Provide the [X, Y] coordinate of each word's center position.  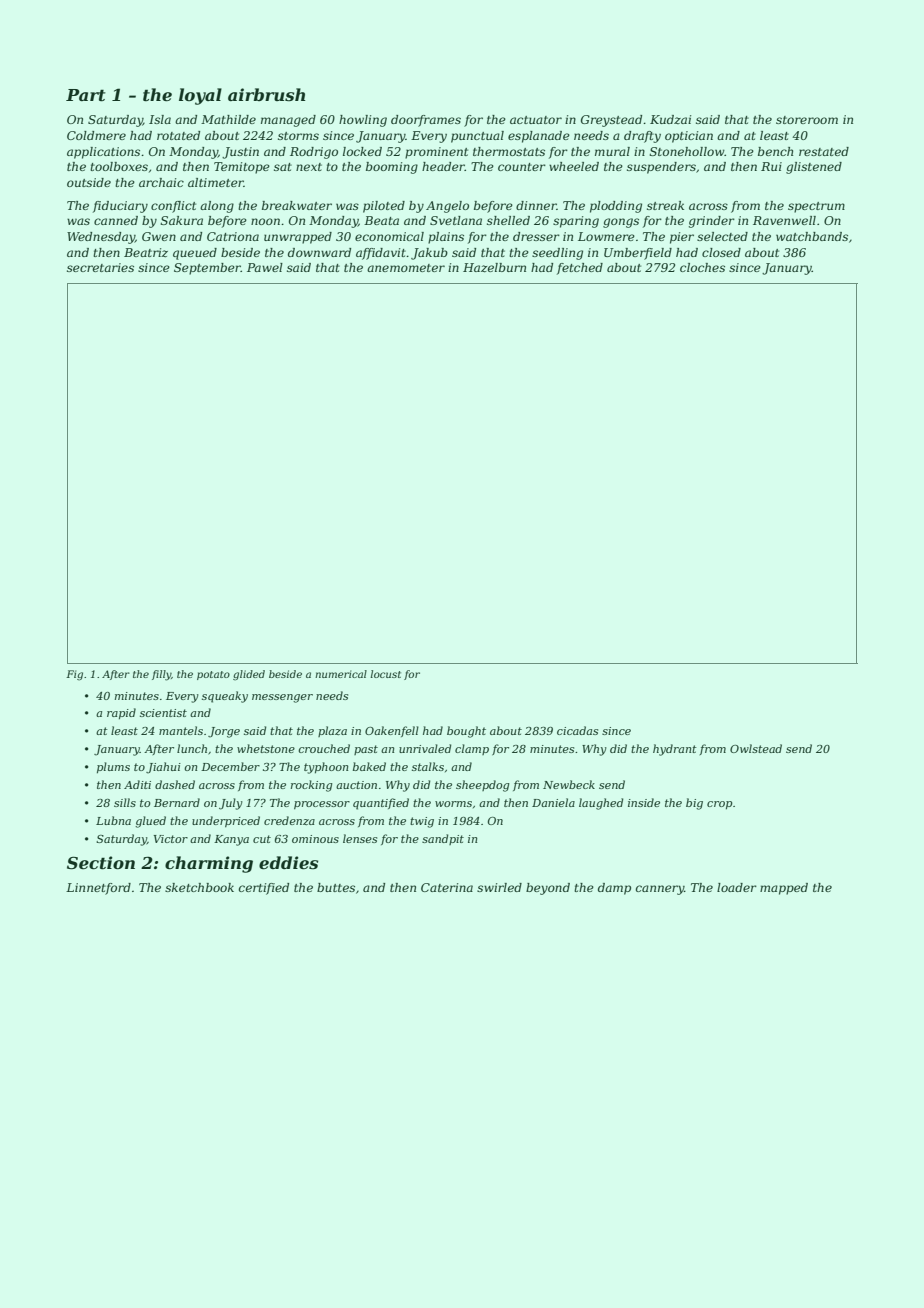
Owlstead [756, 748]
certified [264, 889]
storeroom [807, 120]
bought [466, 732]
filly [161, 675]
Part [86, 95]
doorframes [426, 121]
